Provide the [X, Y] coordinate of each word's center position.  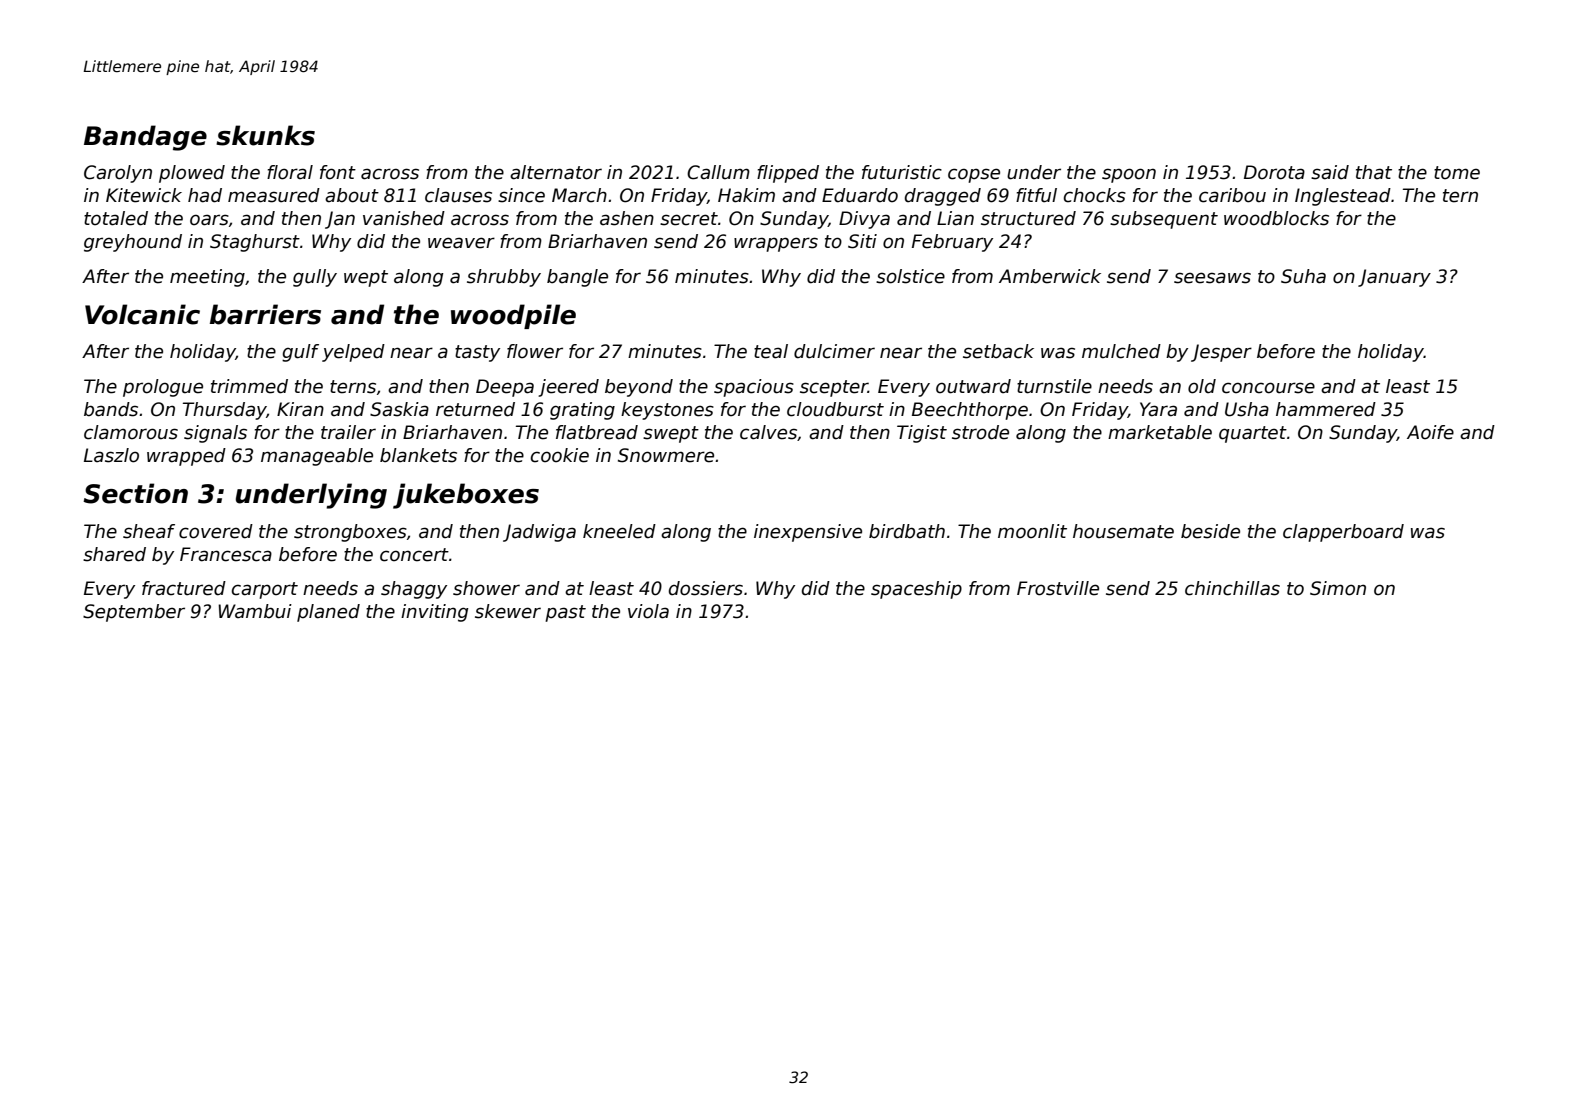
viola [648, 611]
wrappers [776, 244]
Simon [1338, 588]
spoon [1129, 175]
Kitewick [144, 195]
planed [328, 613]
